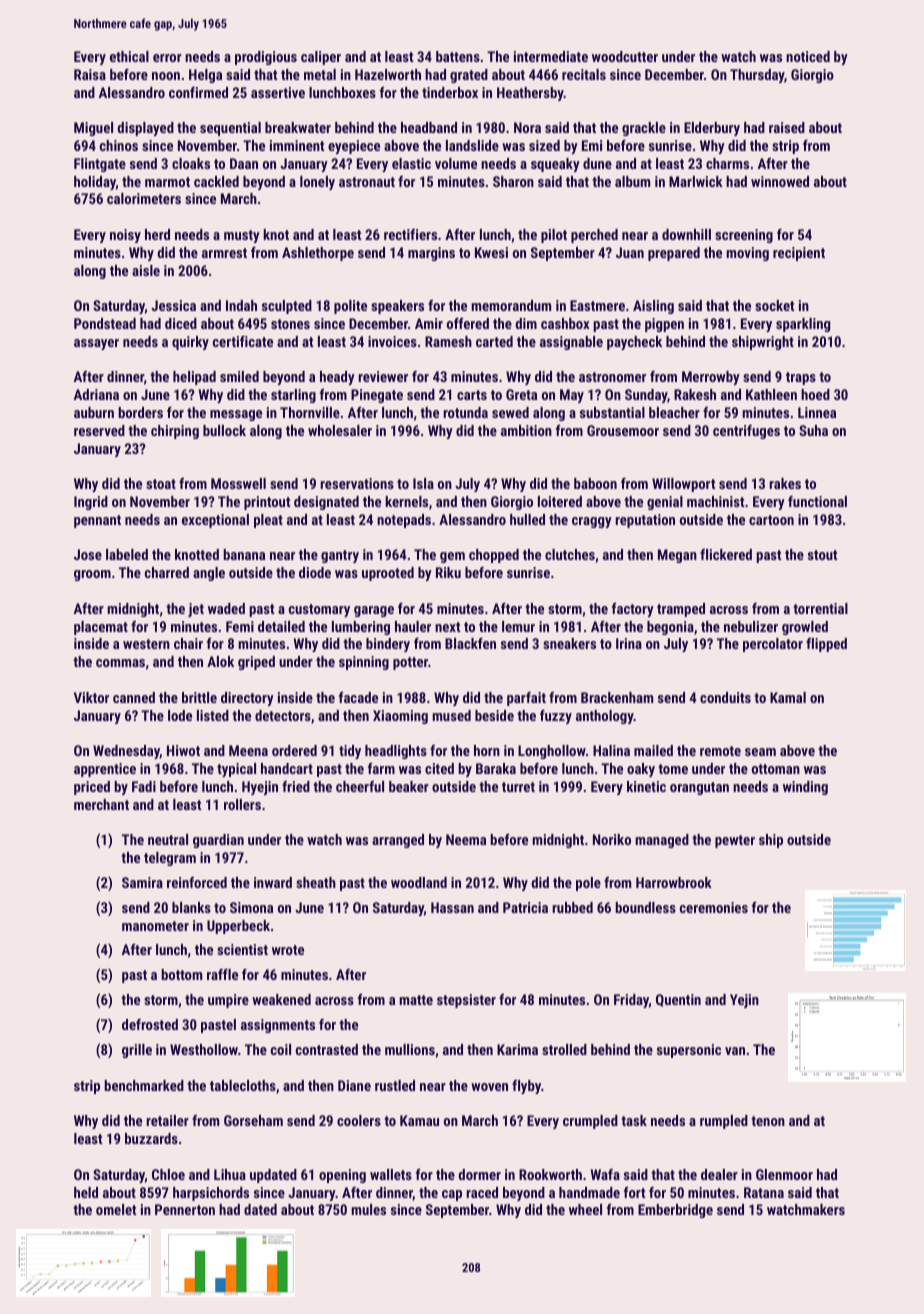  I want to click on charred, so click(167, 572).
